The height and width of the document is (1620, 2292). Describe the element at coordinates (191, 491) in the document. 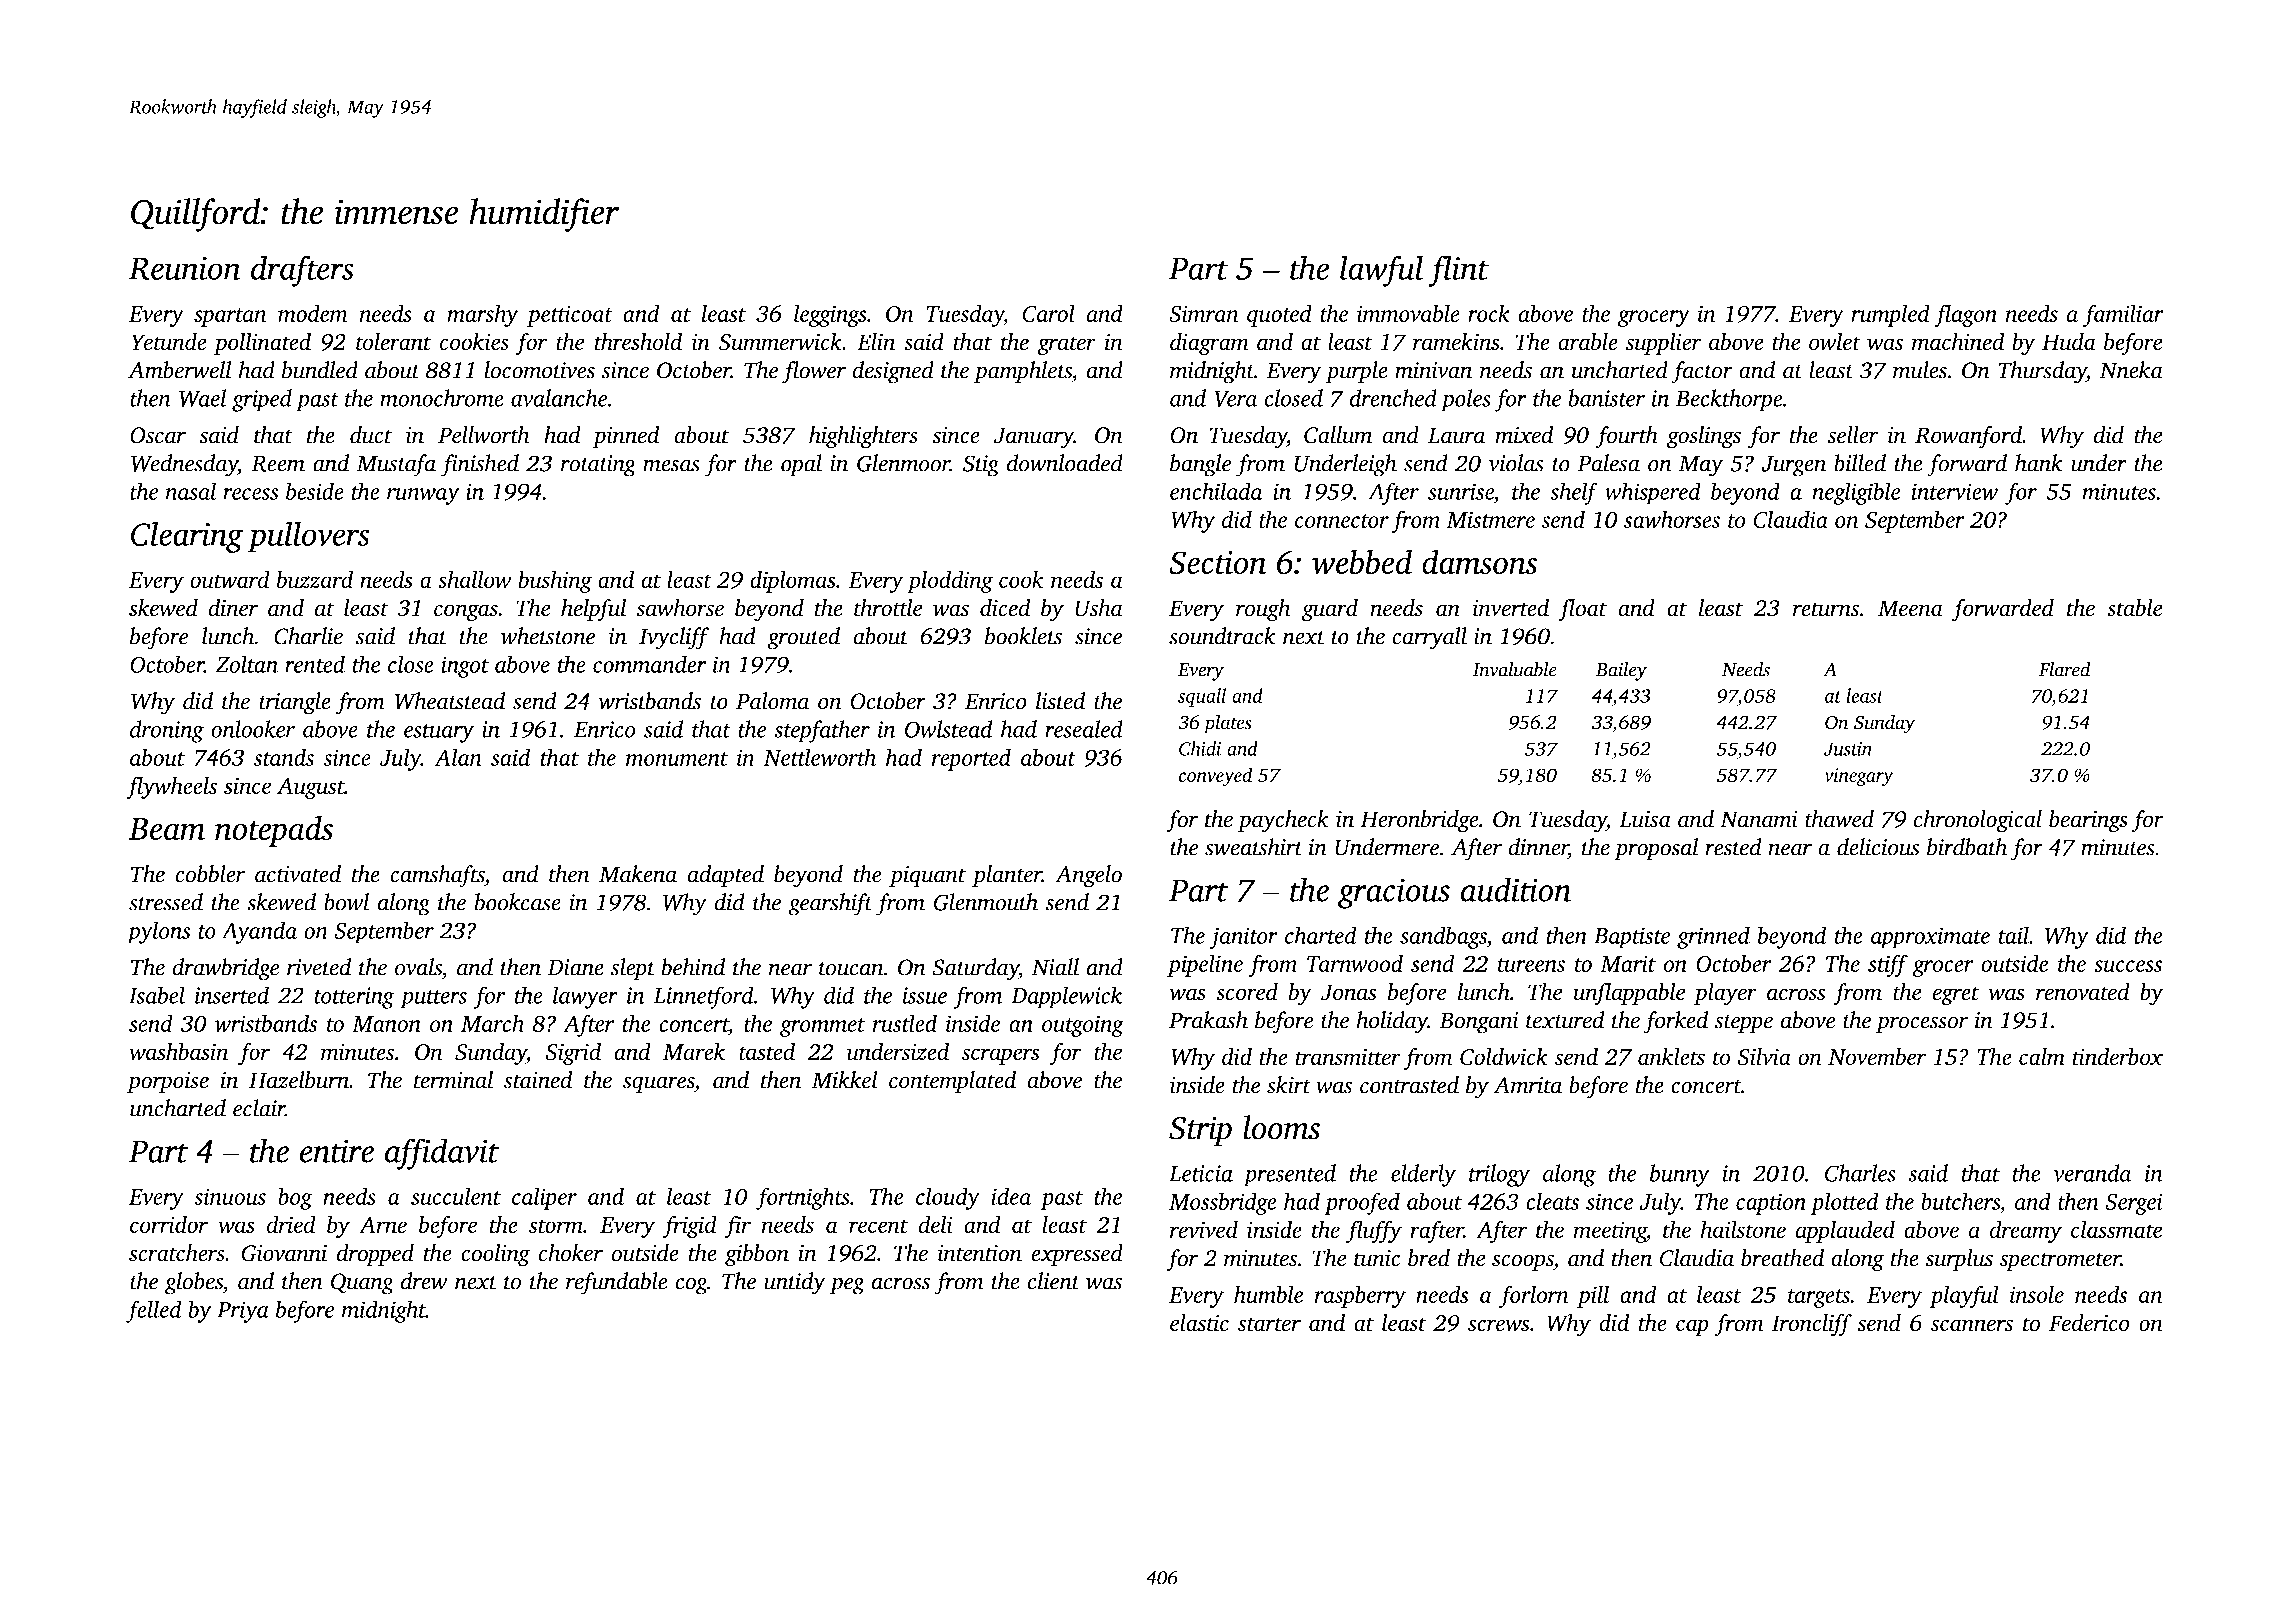

I see `nasal` at that location.
